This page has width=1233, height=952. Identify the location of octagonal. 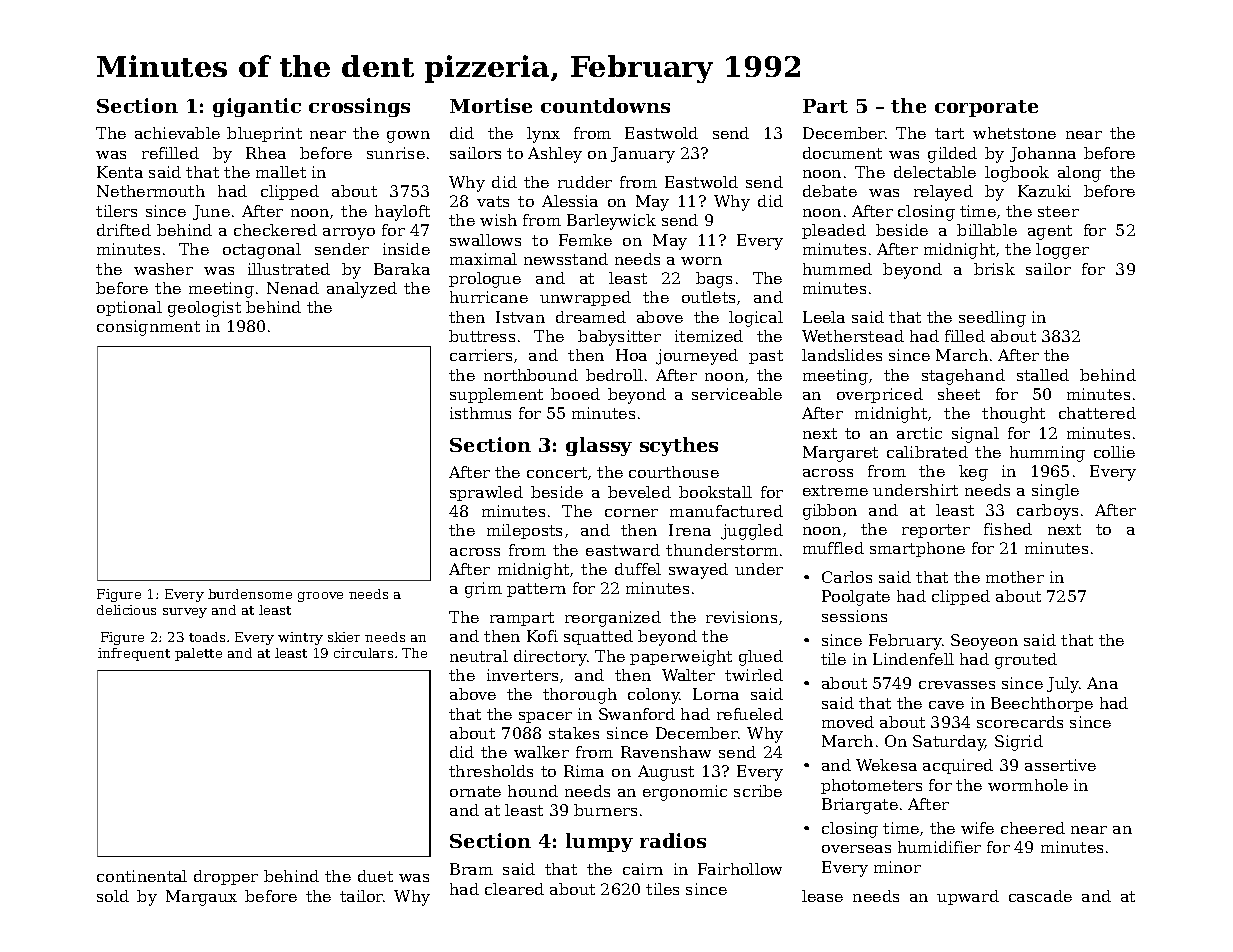
(262, 251).
